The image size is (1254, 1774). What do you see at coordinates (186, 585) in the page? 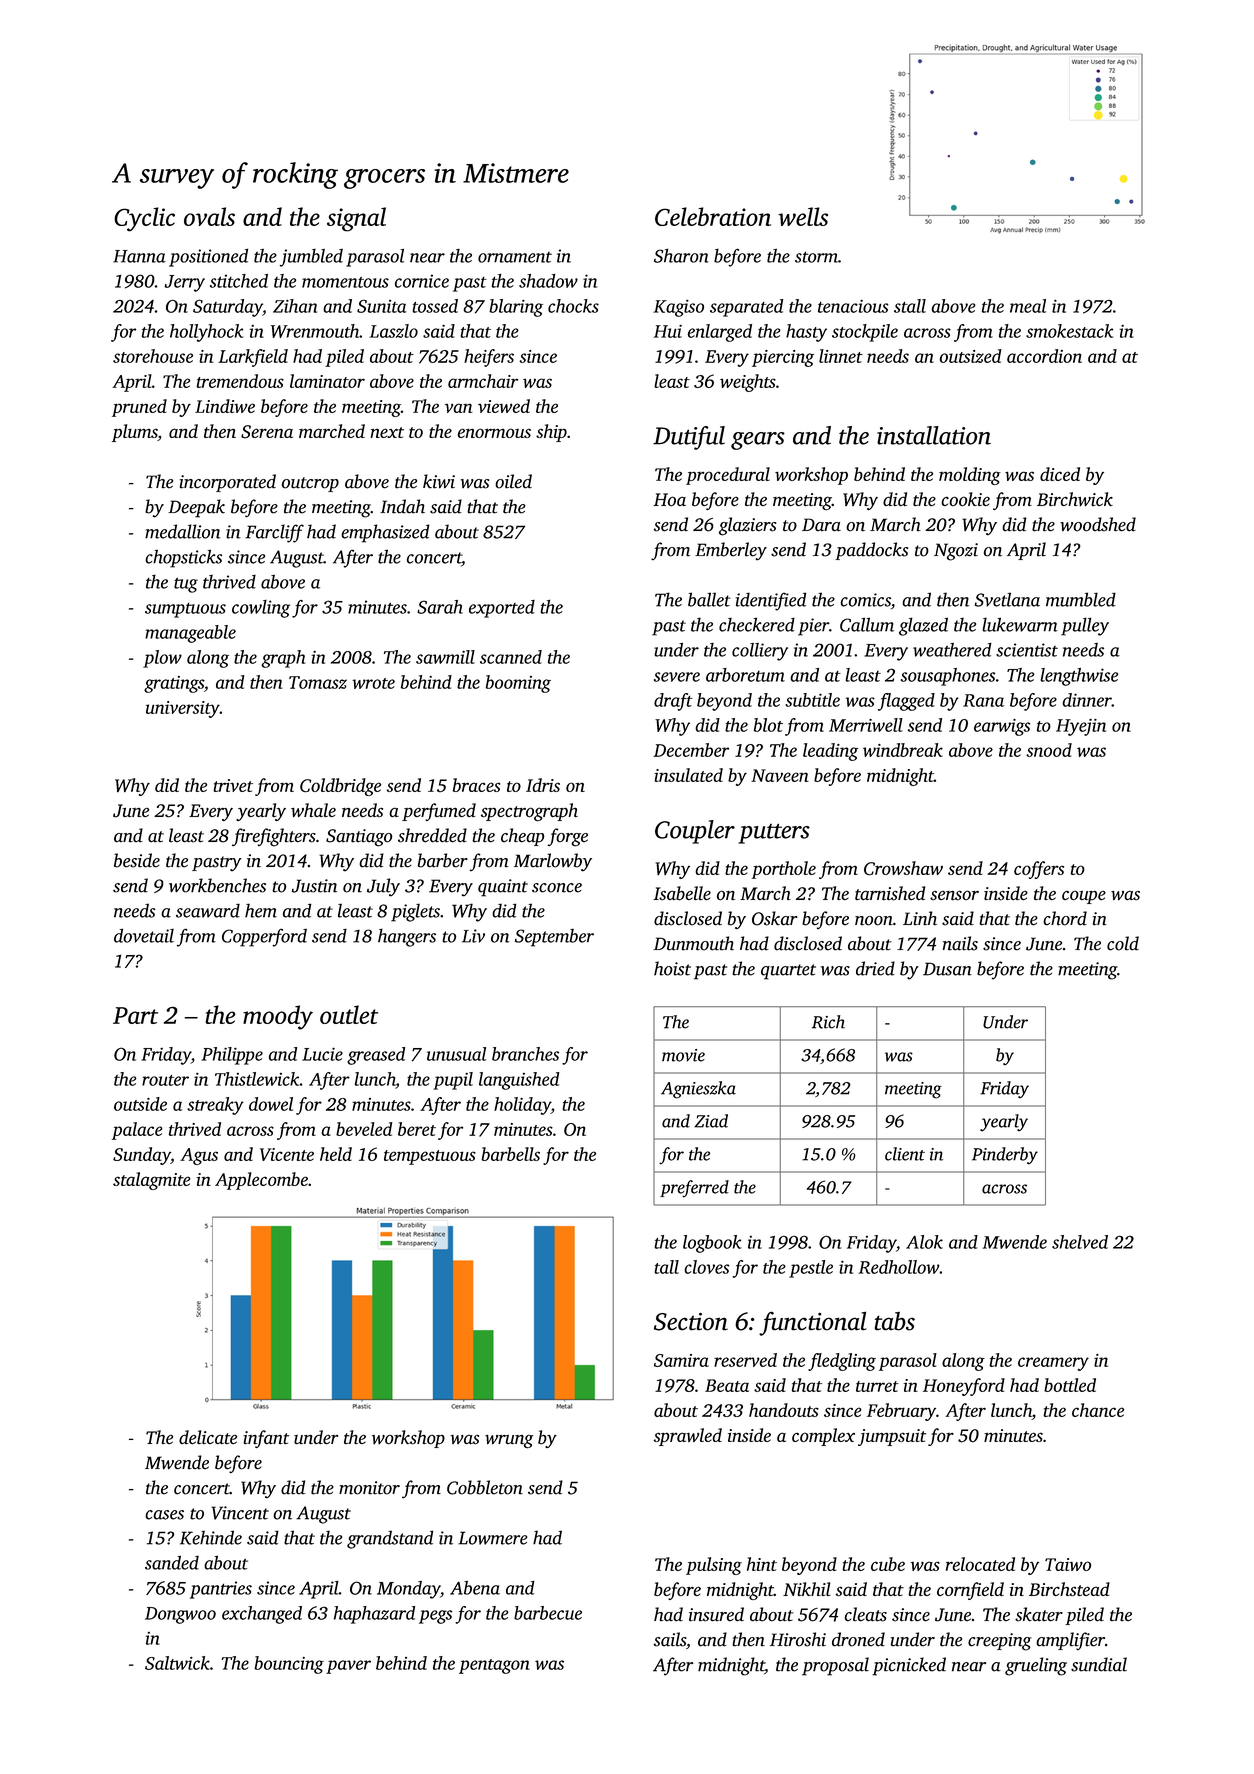
I see `tug` at bounding box center [186, 585].
